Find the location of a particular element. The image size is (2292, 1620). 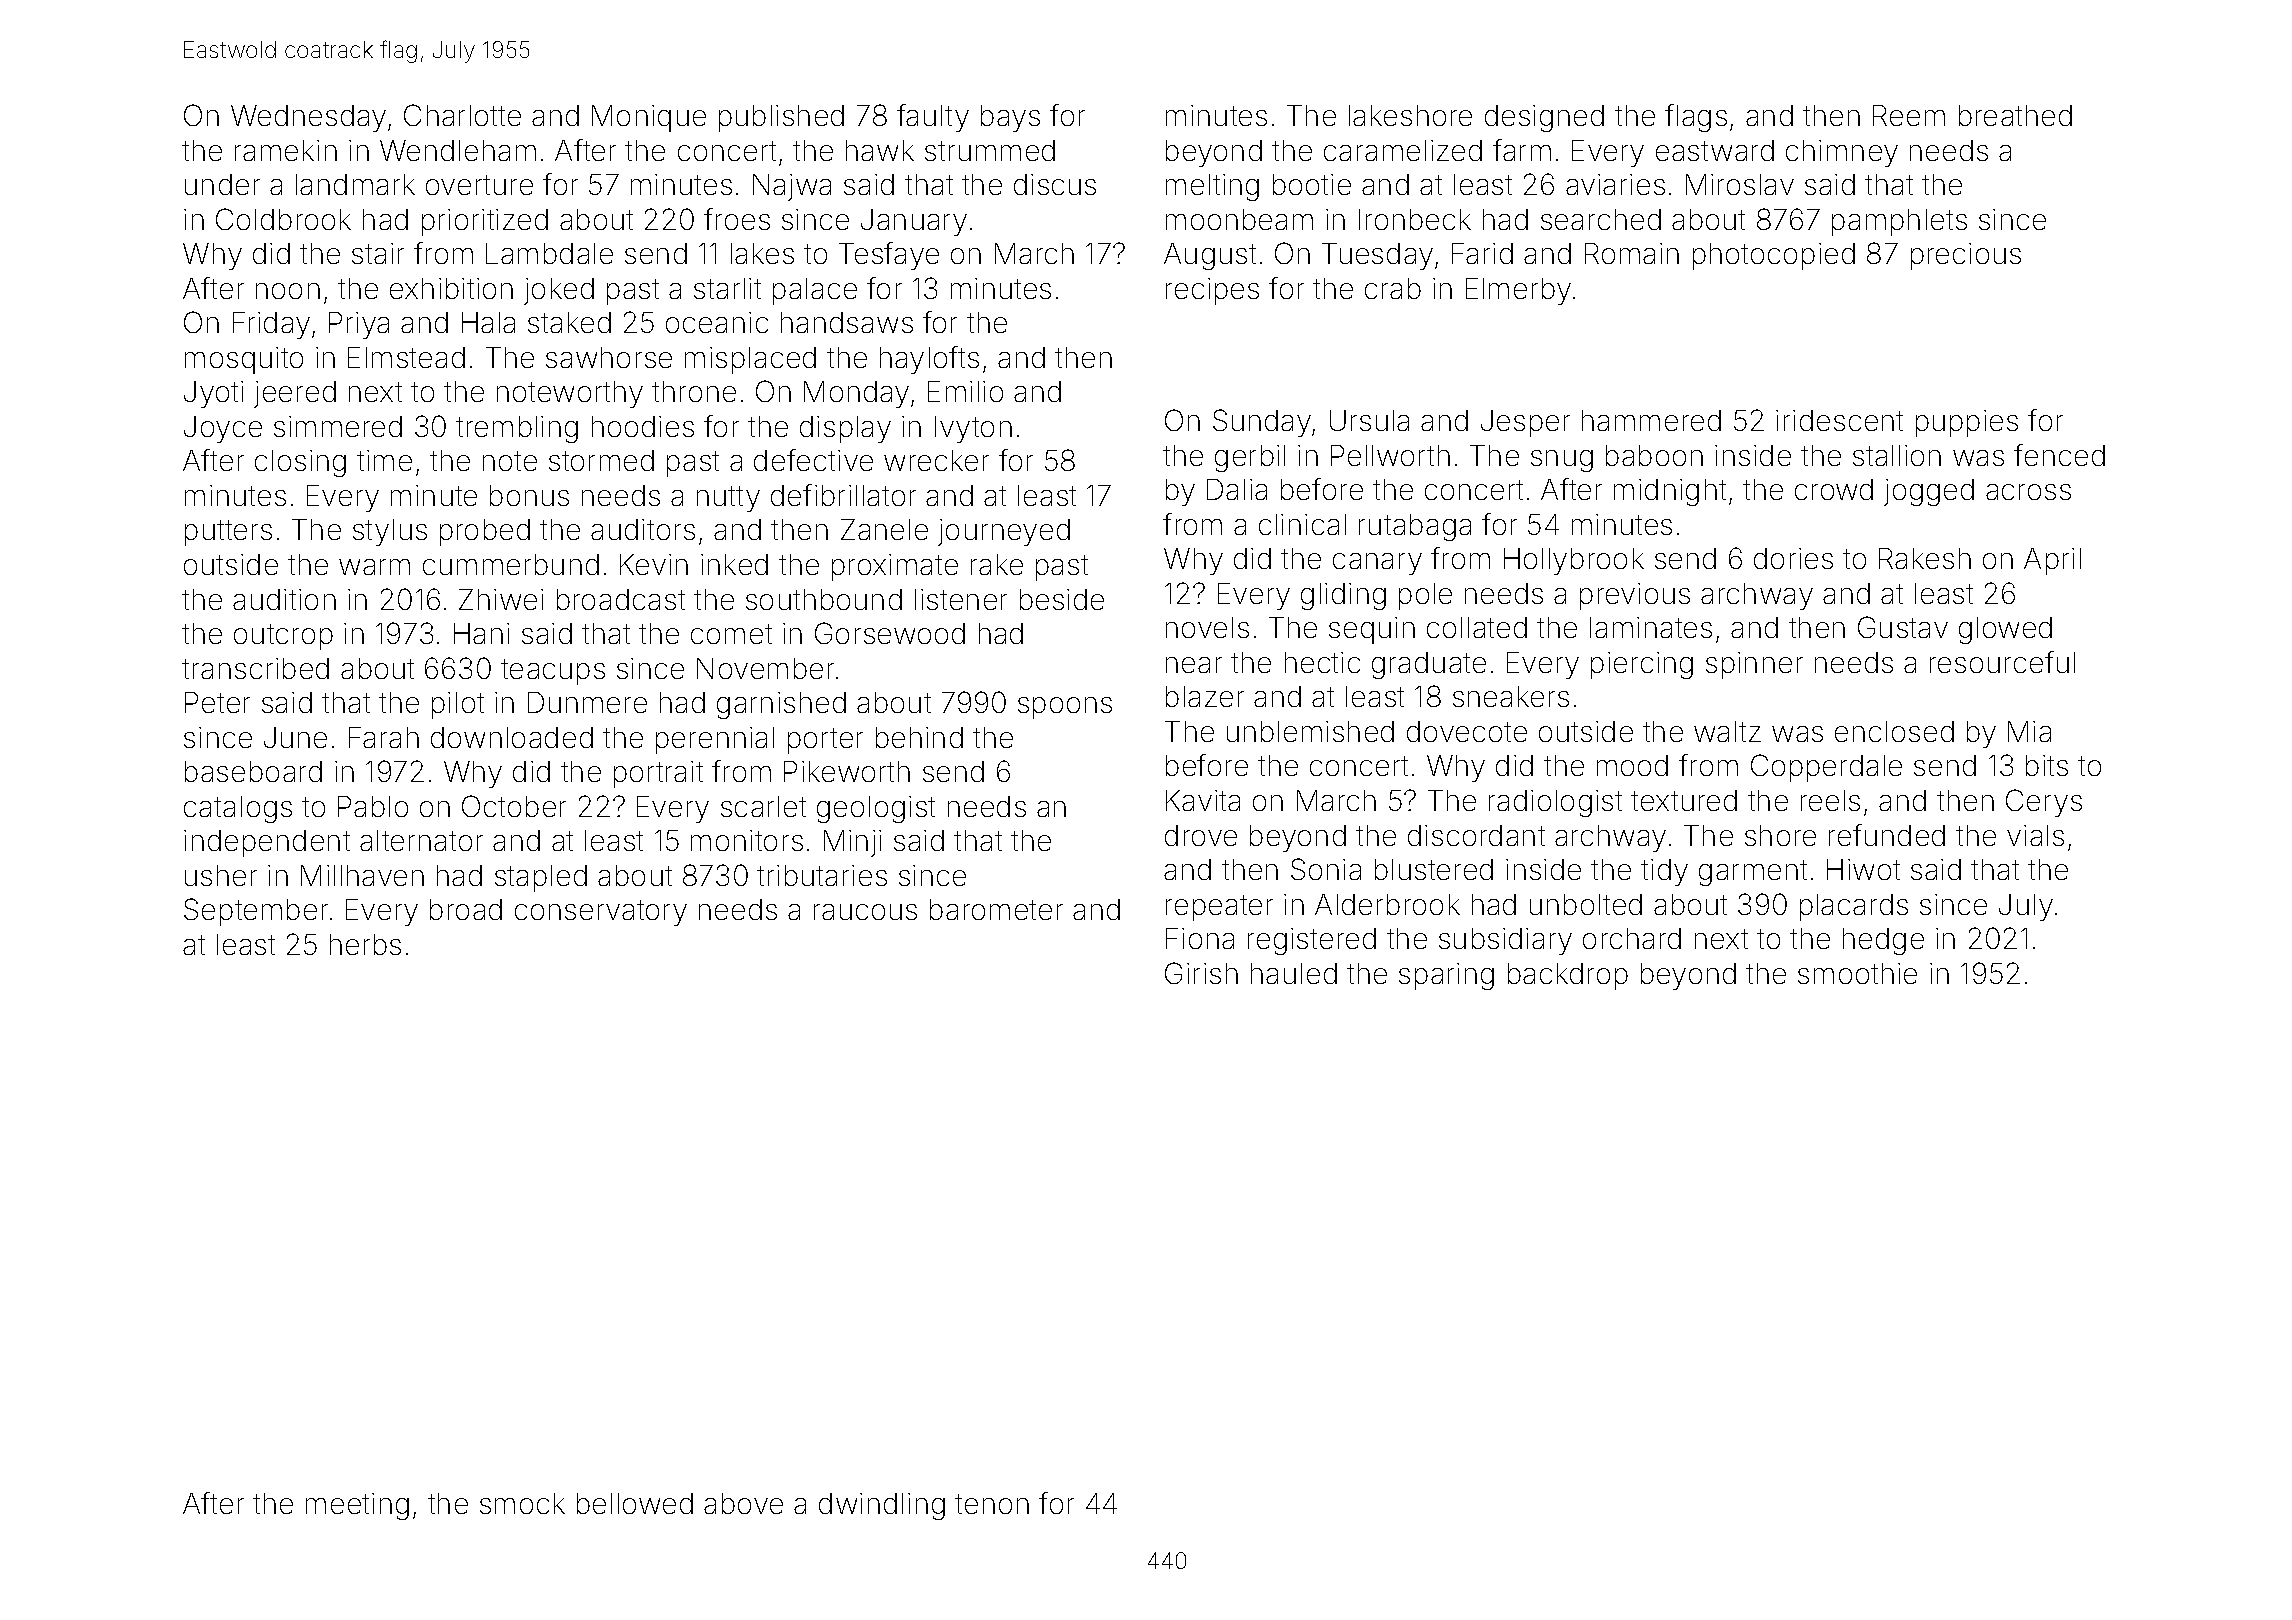

baseboard is located at coordinates (253, 771).
